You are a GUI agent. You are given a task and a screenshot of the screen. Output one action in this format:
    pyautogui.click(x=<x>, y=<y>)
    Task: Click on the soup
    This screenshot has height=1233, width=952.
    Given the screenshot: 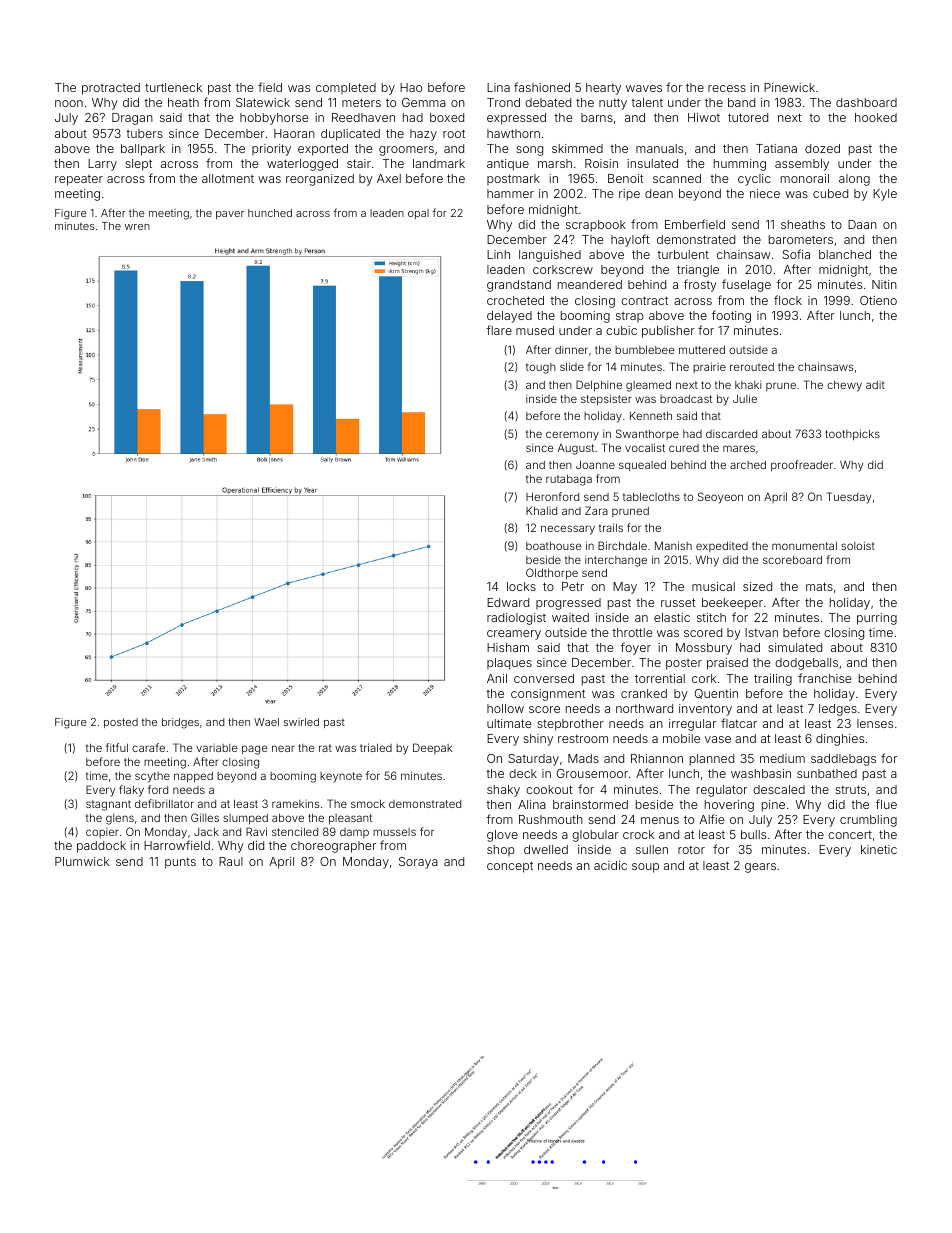 What is the action you would take?
    pyautogui.click(x=645, y=868)
